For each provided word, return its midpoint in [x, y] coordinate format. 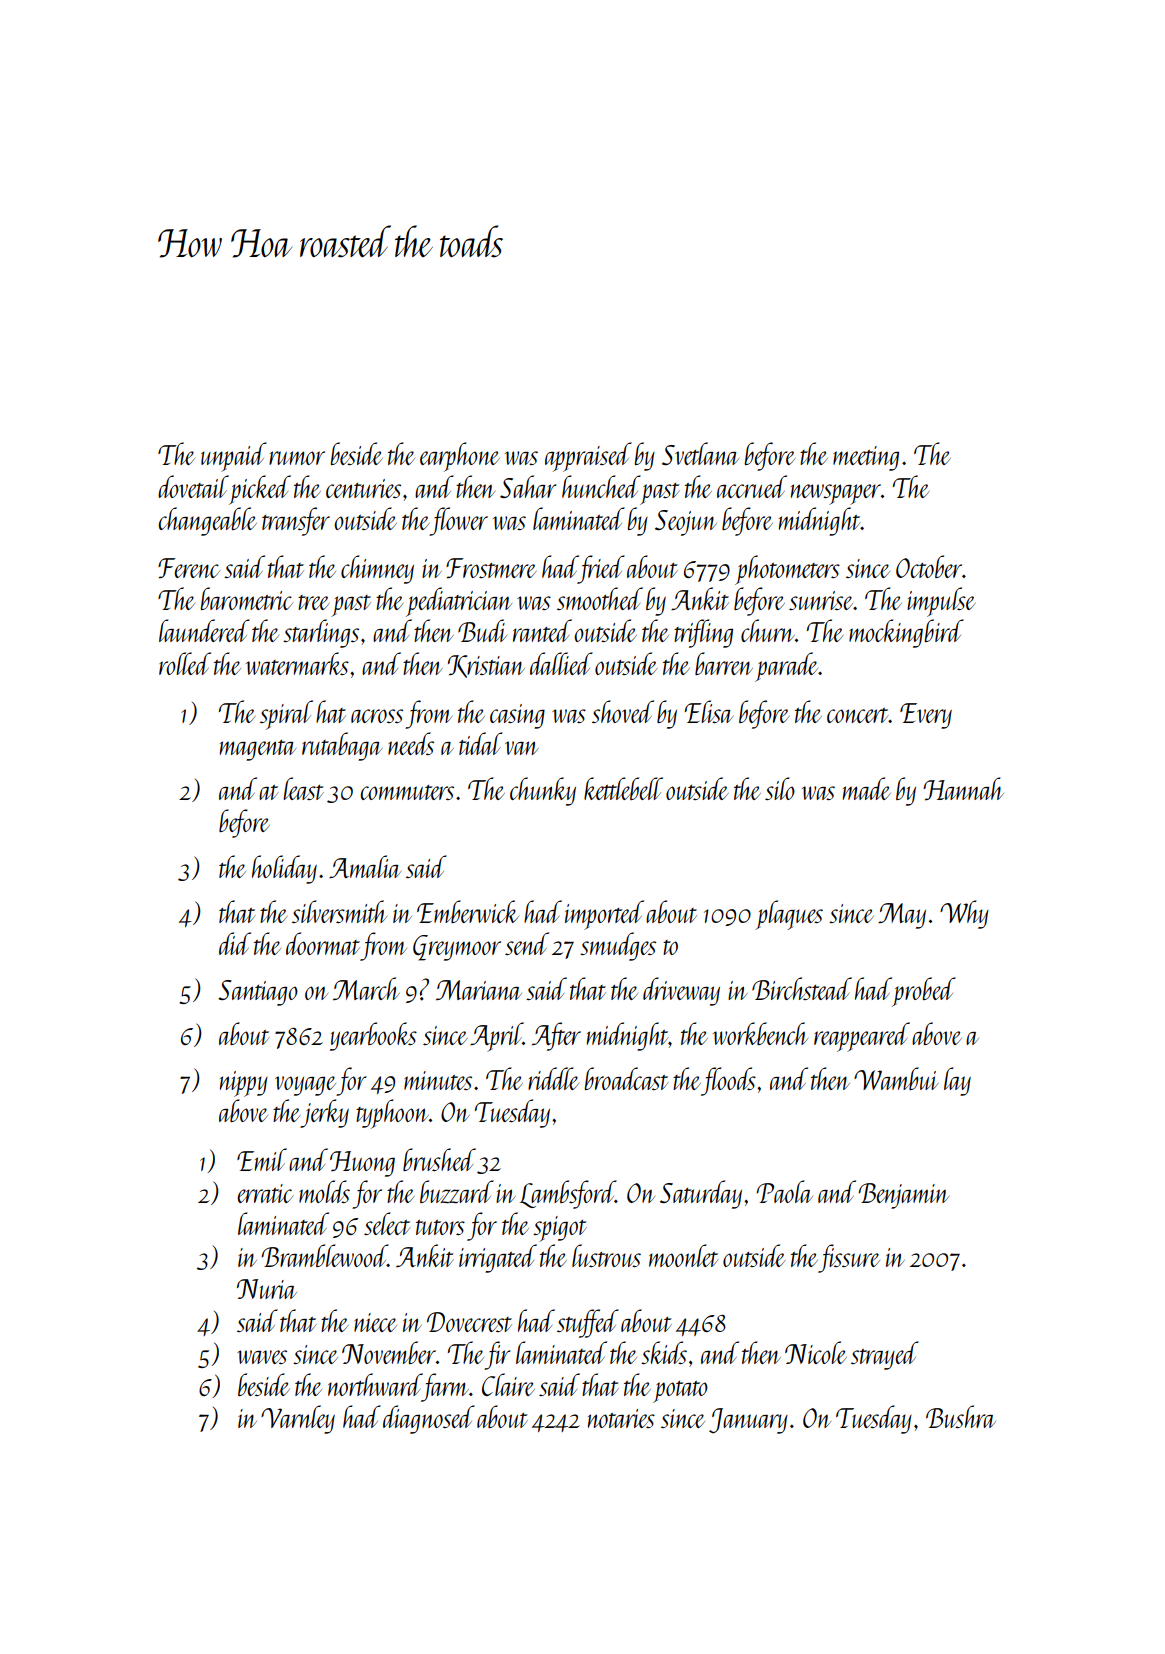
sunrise [821, 600]
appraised [588, 457]
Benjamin [903, 1196]
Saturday [701, 1194]
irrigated [498, 1258]
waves [262, 1357]
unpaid [234, 457]
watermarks [297, 663]
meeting [866, 458]
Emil [262, 1159]
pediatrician [459, 602]
